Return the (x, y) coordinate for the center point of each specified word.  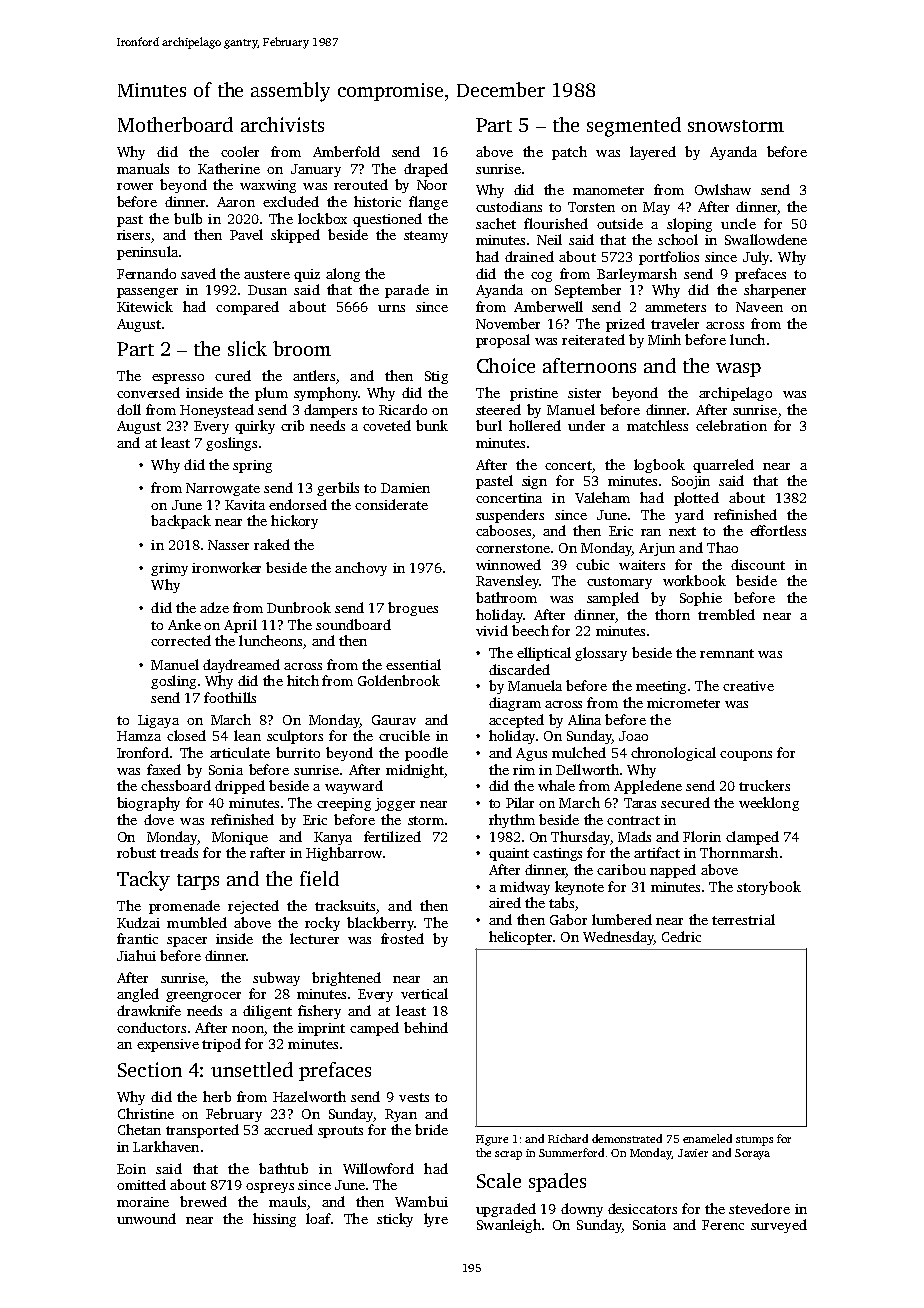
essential (413, 664)
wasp (738, 370)
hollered (535, 425)
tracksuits (345, 905)
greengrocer (203, 997)
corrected (181, 640)
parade (407, 291)
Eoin (131, 1169)
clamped (752, 838)
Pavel (246, 234)
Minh (664, 339)
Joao (633, 736)
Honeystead (217, 411)
